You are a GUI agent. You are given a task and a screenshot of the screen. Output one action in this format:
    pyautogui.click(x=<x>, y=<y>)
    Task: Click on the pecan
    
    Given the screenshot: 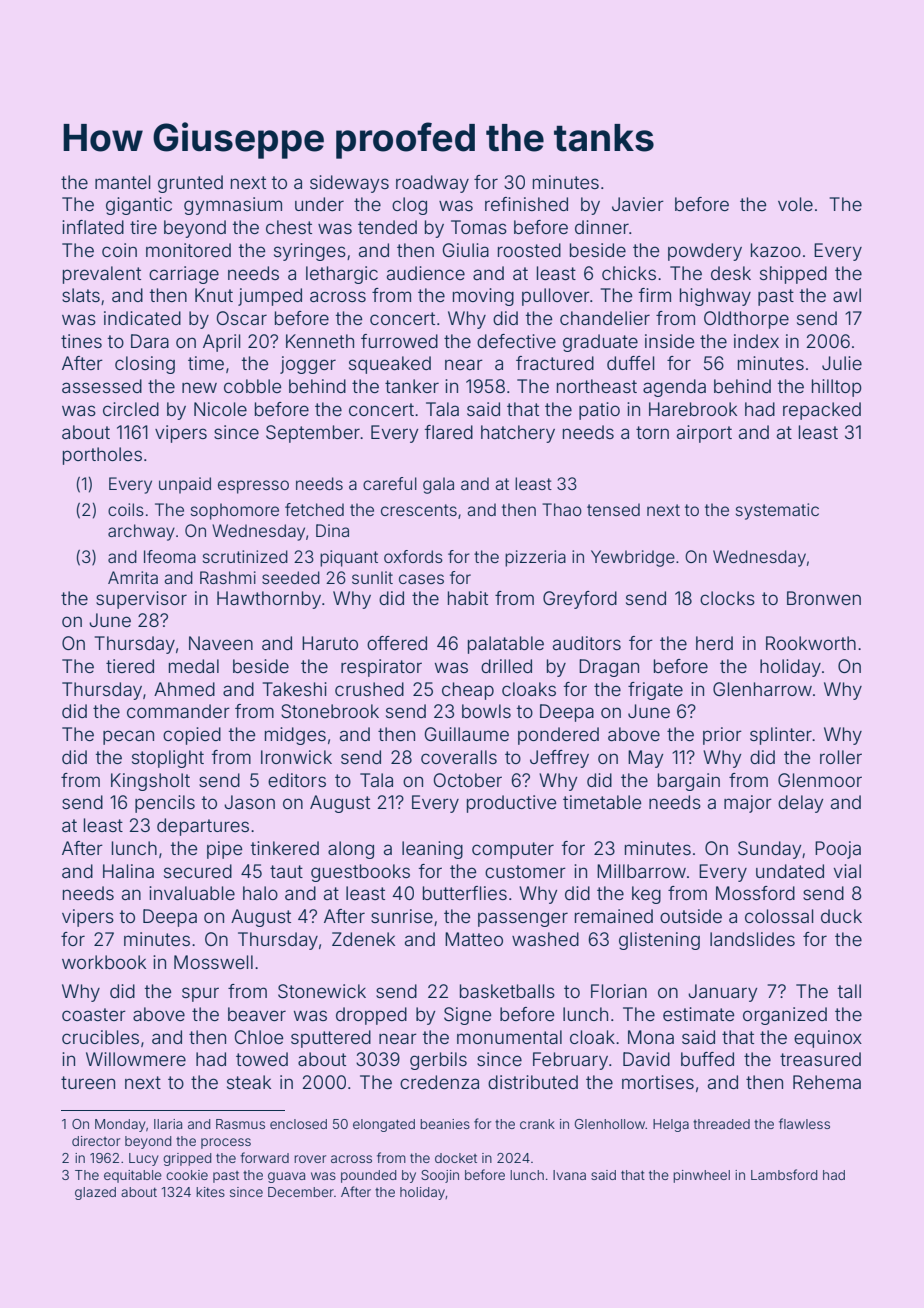 What is the action you would take?
    pyautogui.click(x=128, y=737)
